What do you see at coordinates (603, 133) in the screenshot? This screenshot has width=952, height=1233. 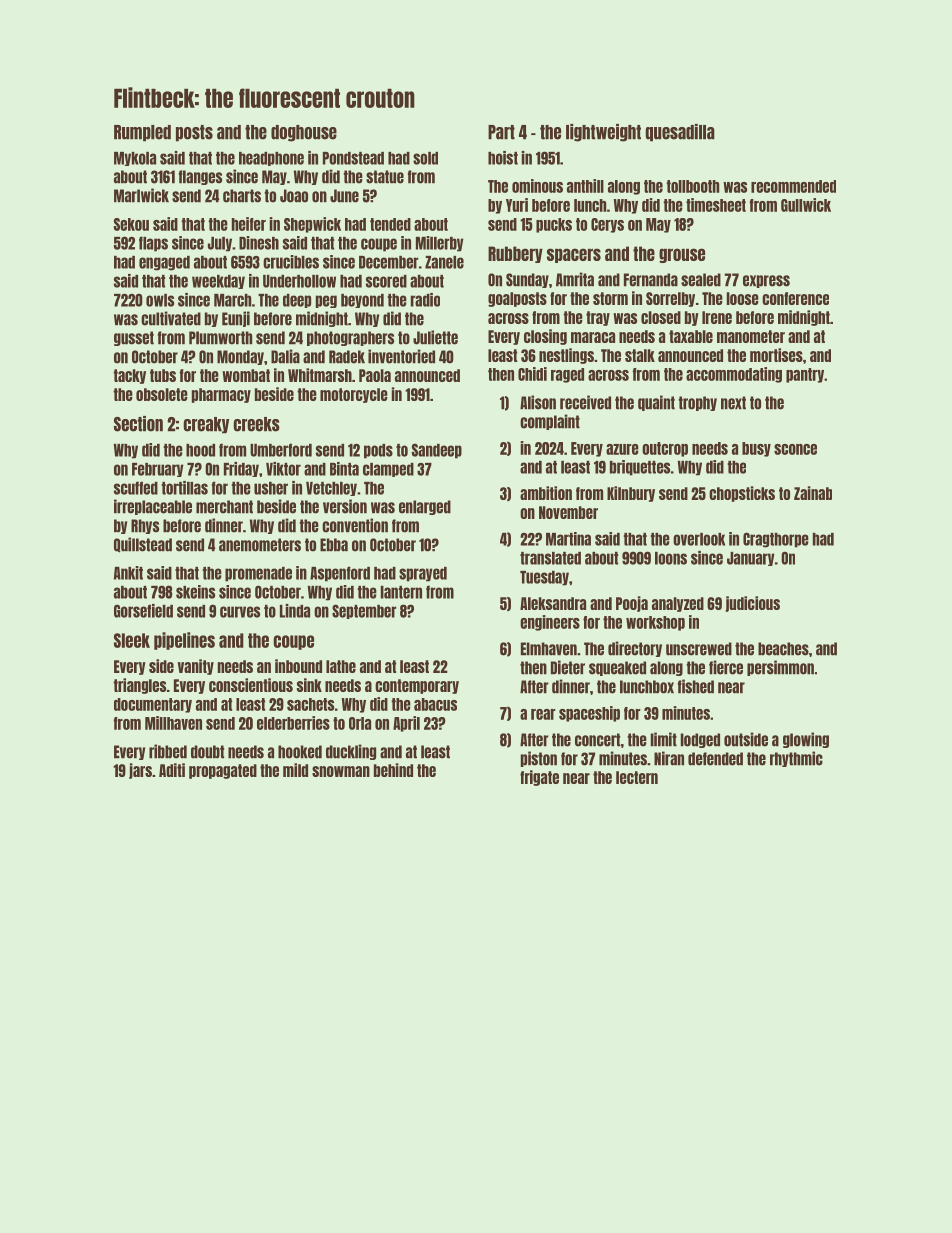 I see `lightweight` at bounding box center [603, 133].
